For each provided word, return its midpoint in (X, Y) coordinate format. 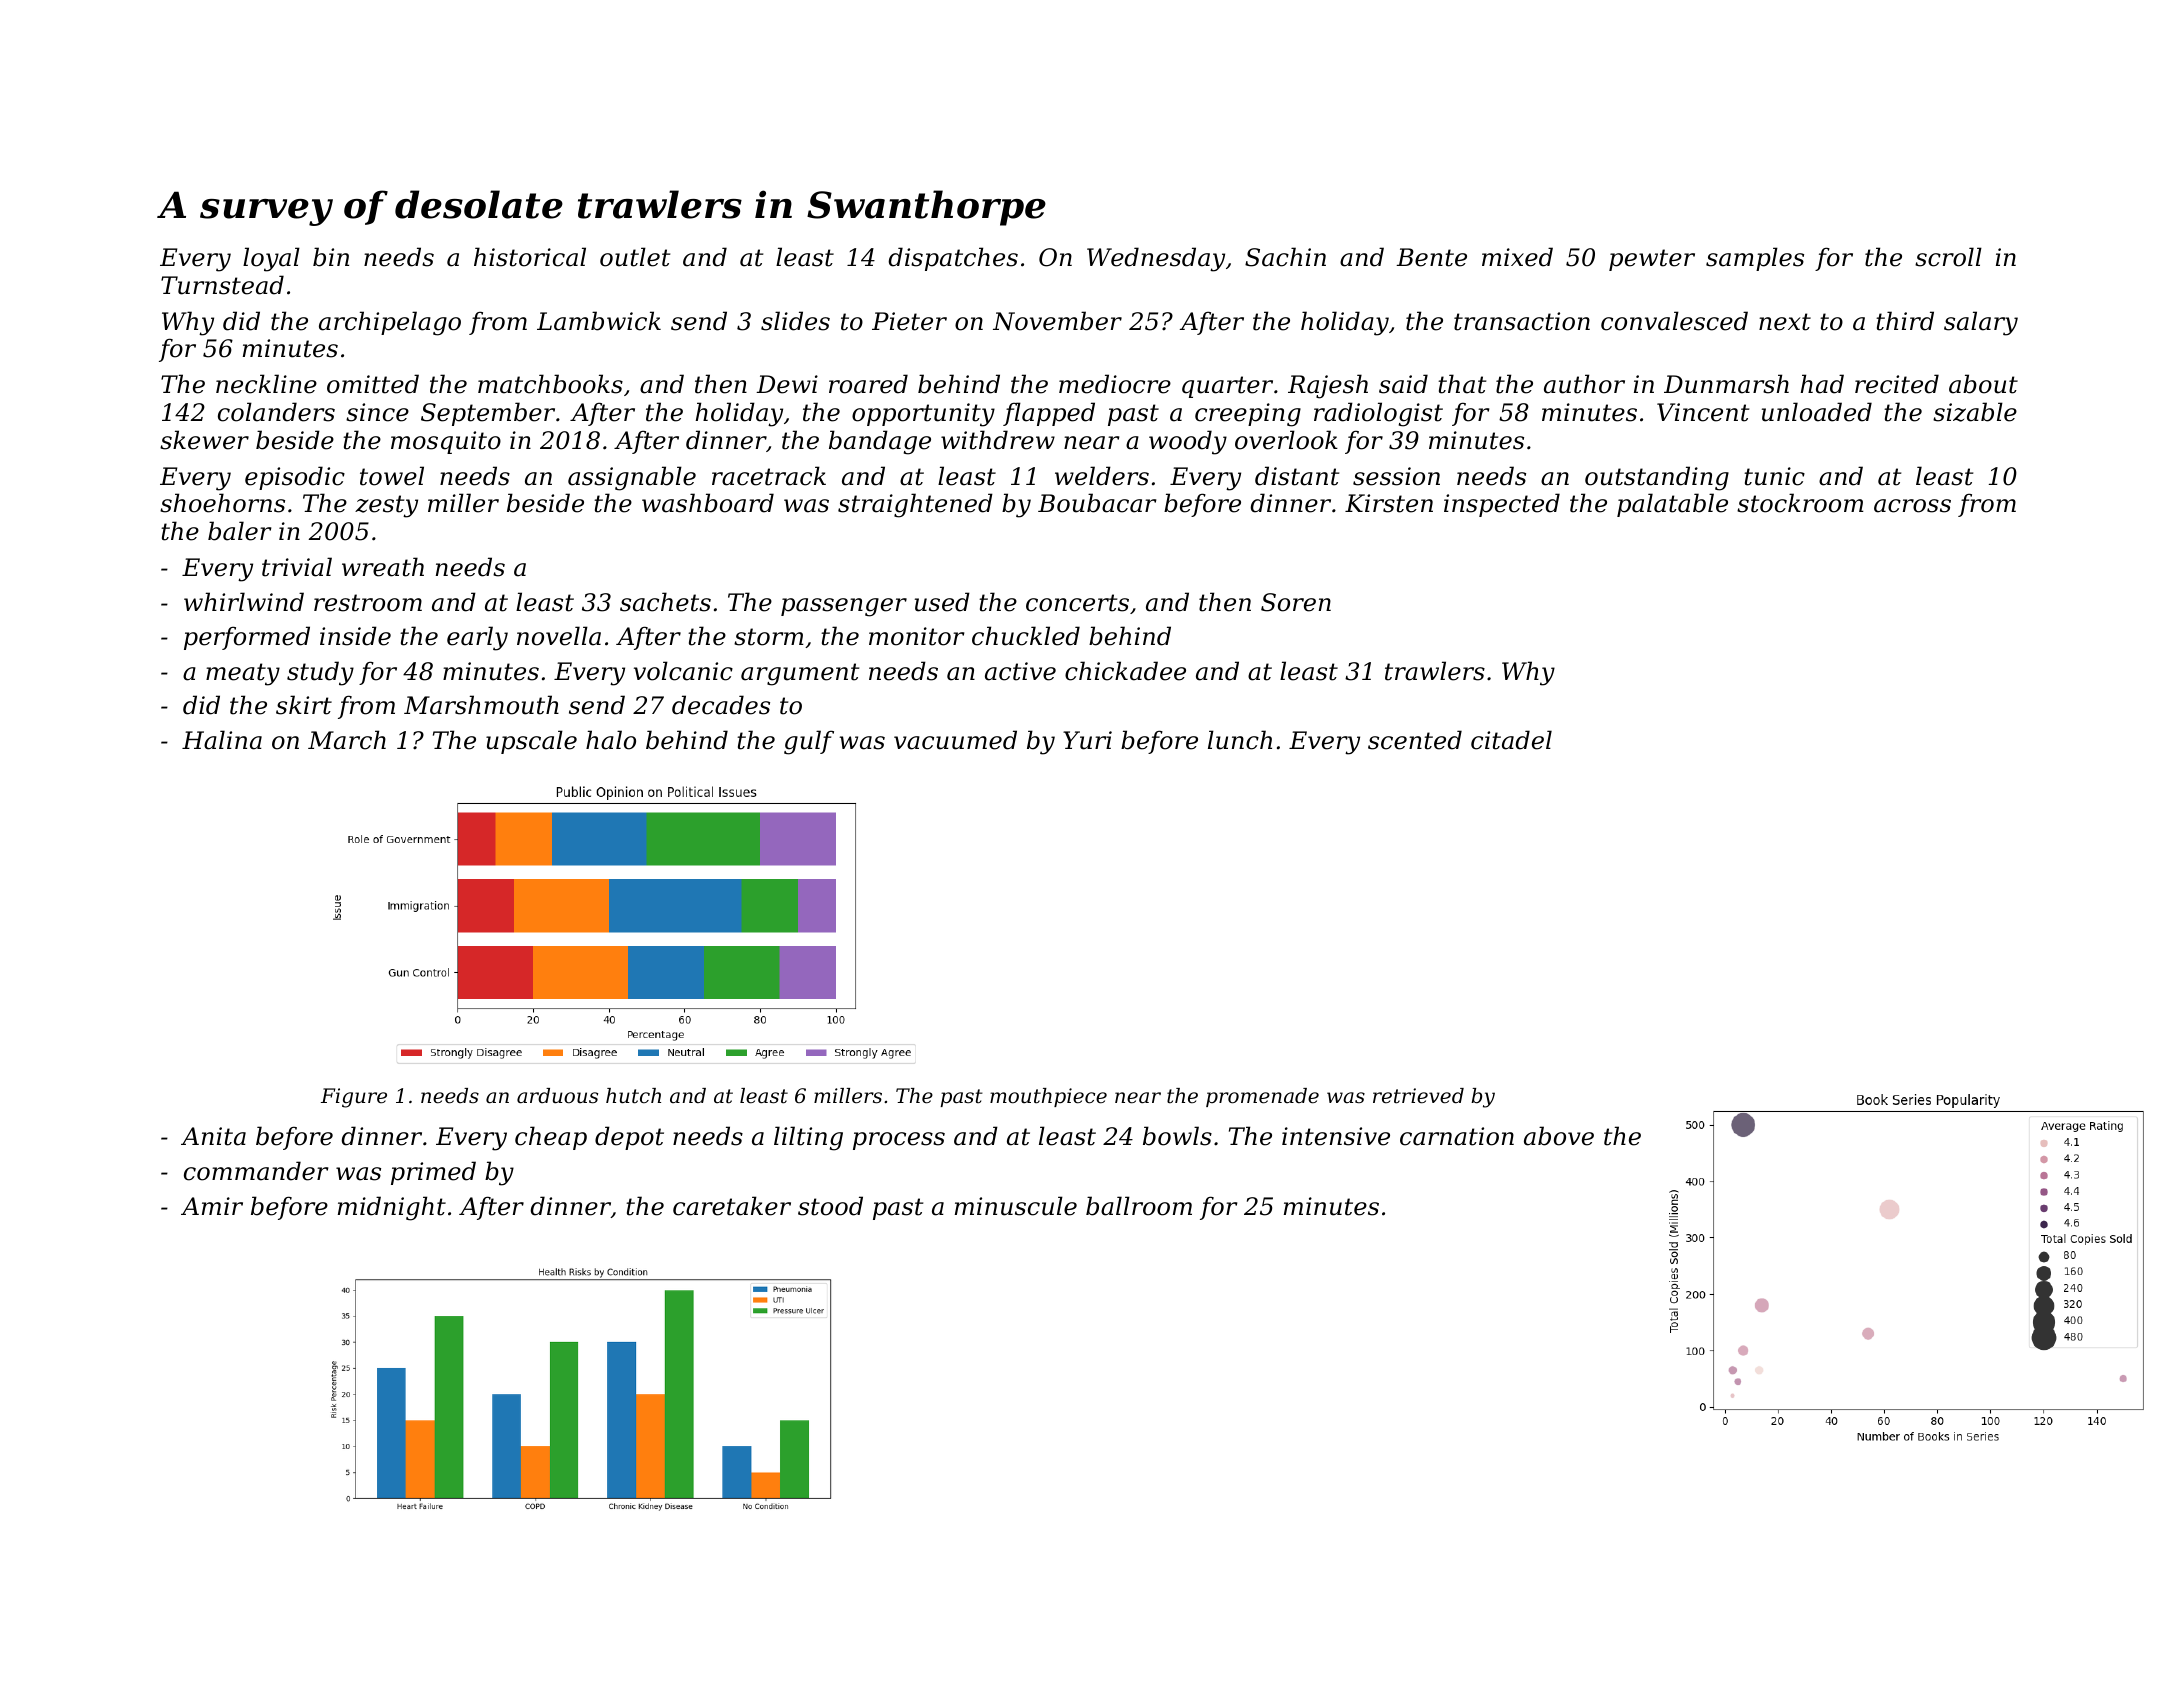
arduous (557, 1096)
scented (1415, 740)
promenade (1262, 1097)
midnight (392, 1208)
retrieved (1418, 1096)
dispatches (953, 259)
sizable (1975, 412)
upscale (531, 742)
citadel (1511, 740)
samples (1755, 259)
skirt (304, 705)
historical (530, 257)
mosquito (446, 442)
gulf (809, 742)
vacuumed (955, 740)
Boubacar (1097, 503)
